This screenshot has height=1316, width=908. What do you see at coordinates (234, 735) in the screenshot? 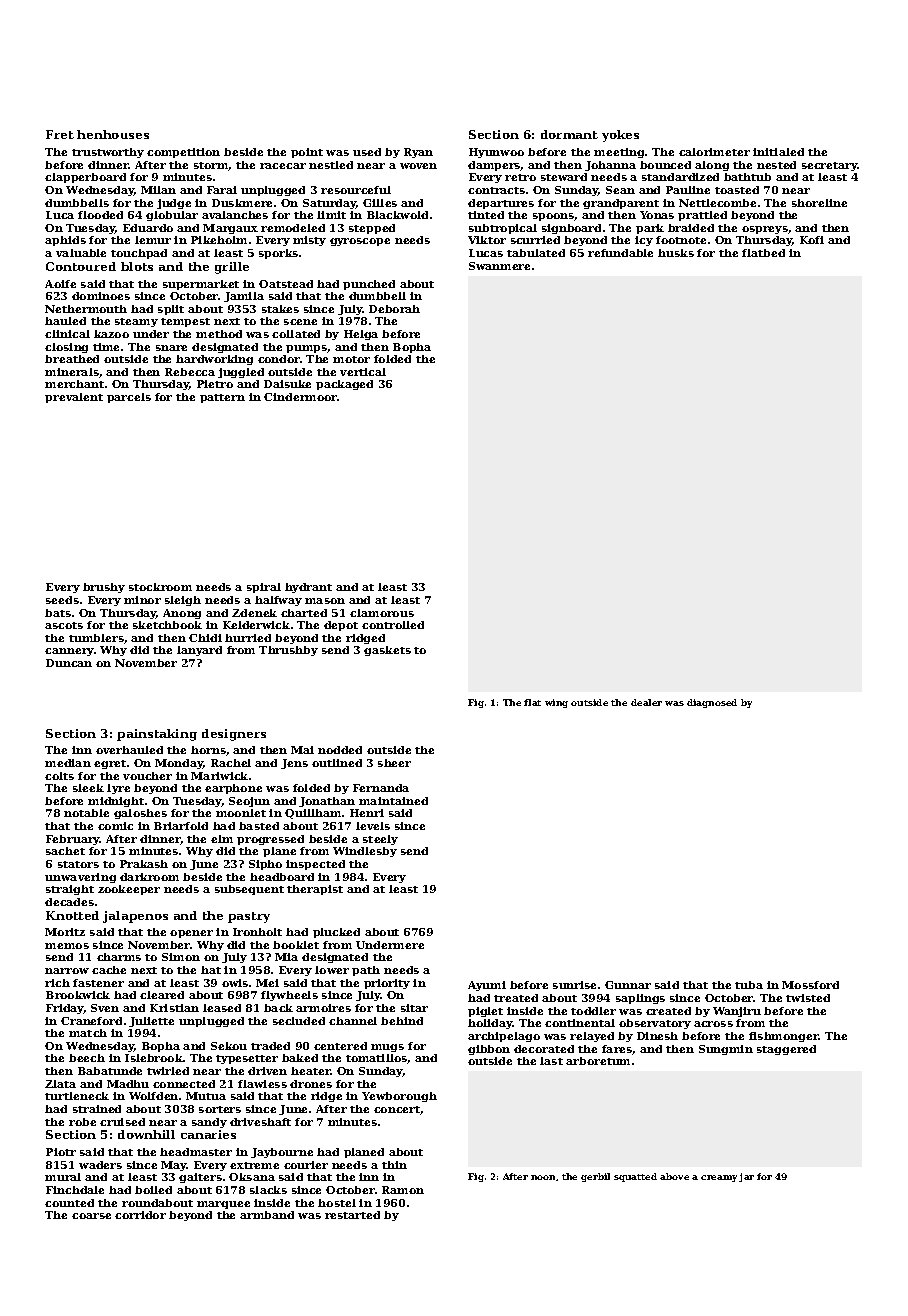
I see `designers` at bounding box center [234, 735].
